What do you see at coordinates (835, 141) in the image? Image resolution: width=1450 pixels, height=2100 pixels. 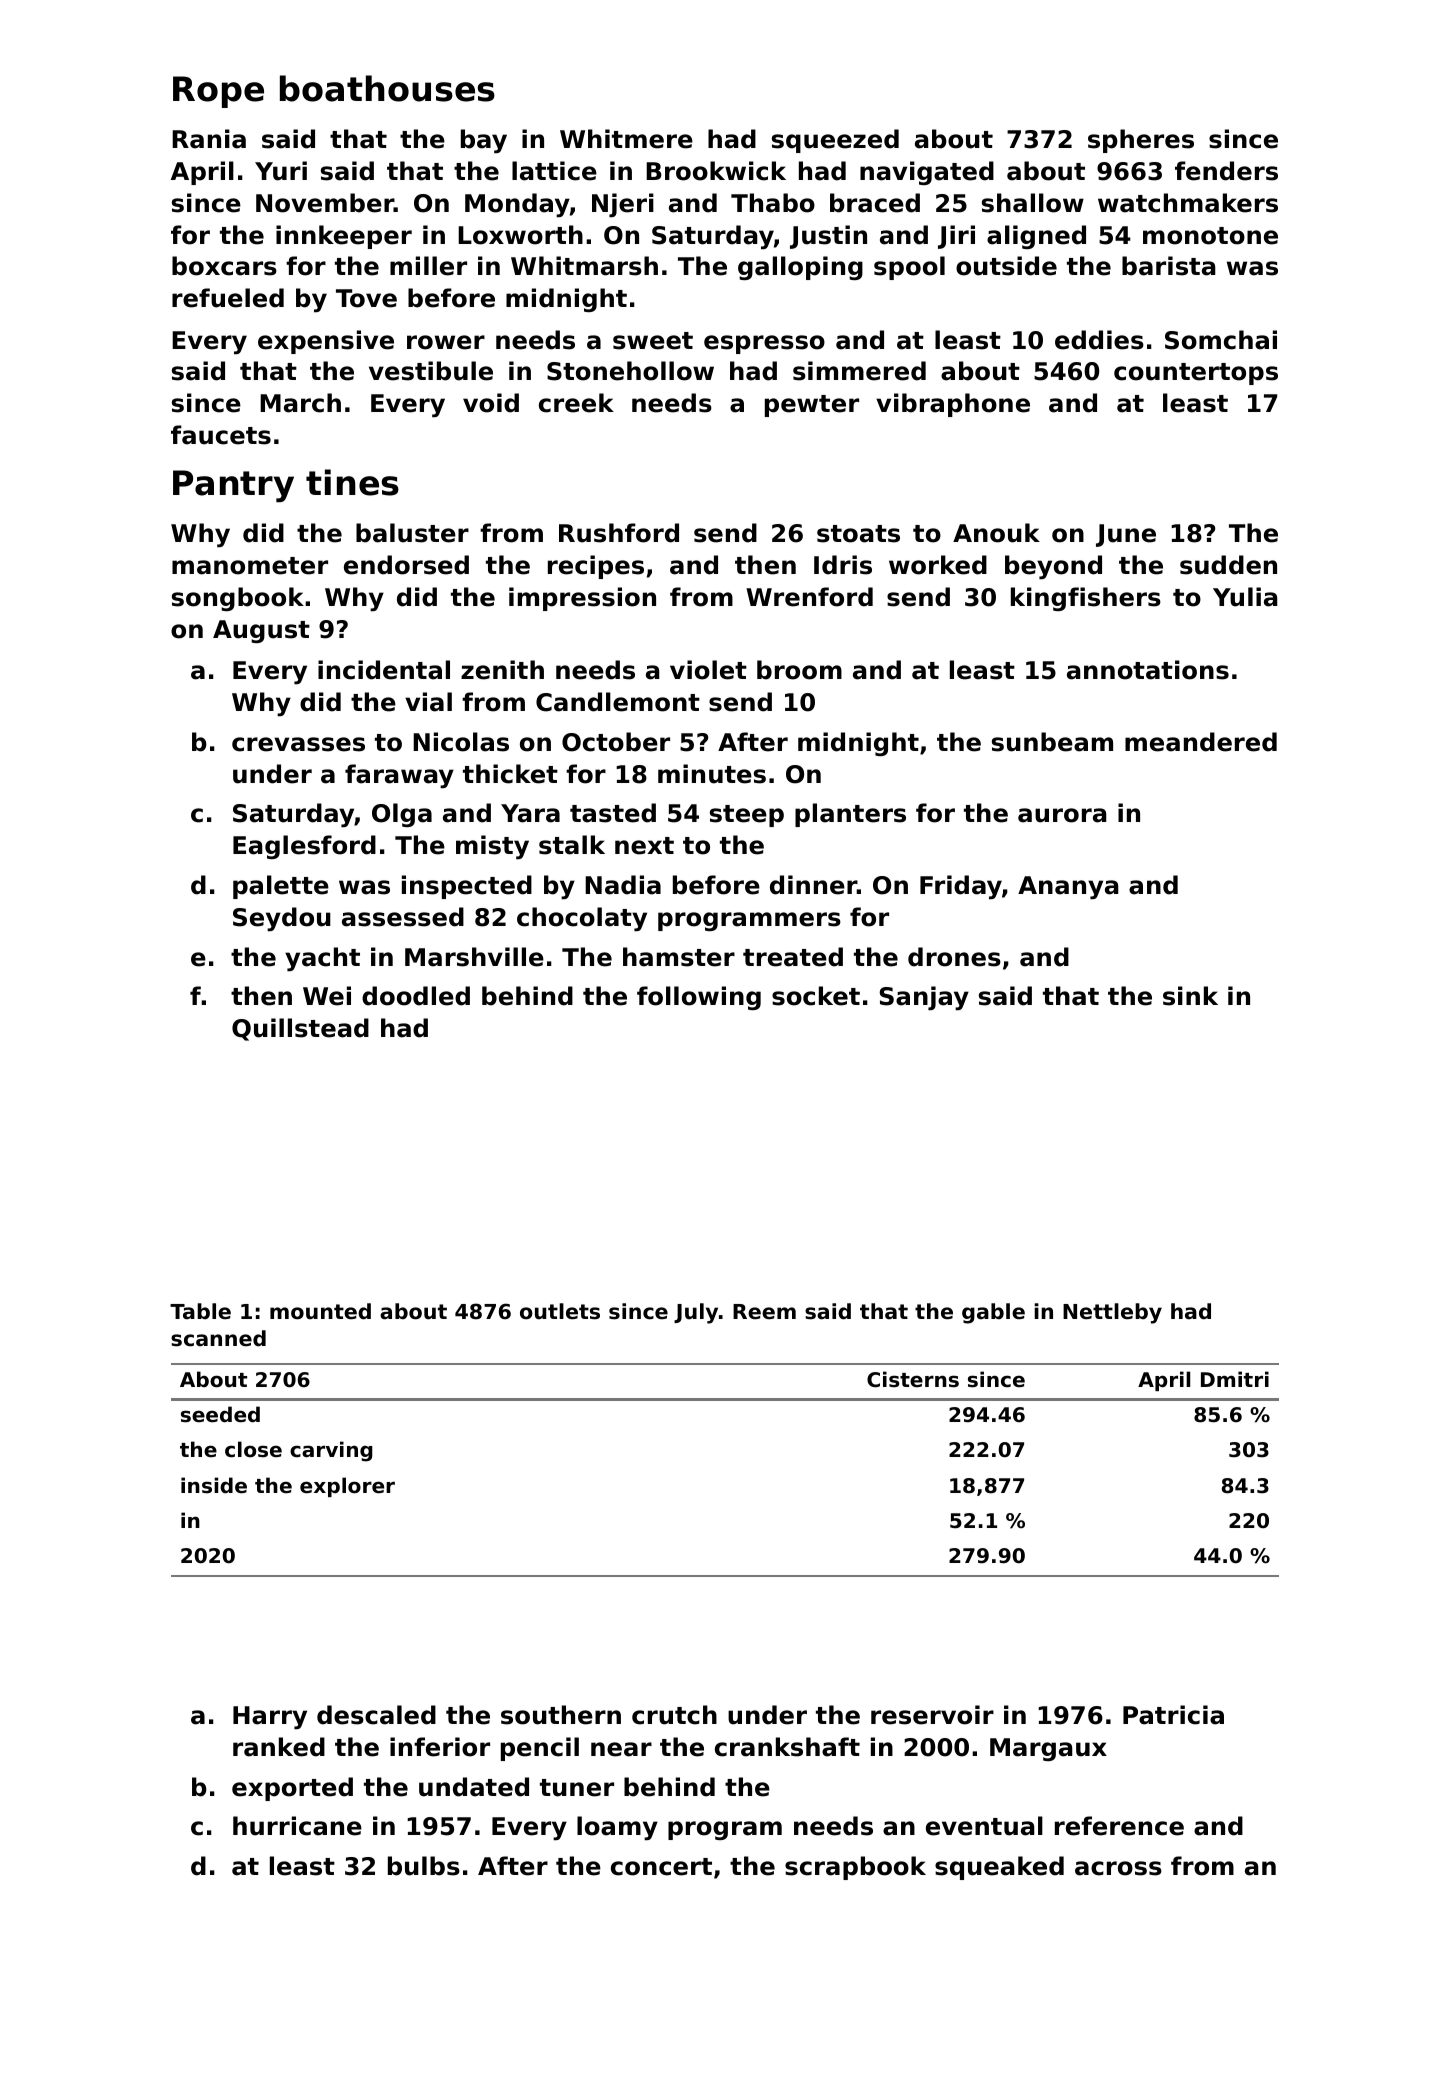 I see `squeezed` at bounding box center [835, 141].
